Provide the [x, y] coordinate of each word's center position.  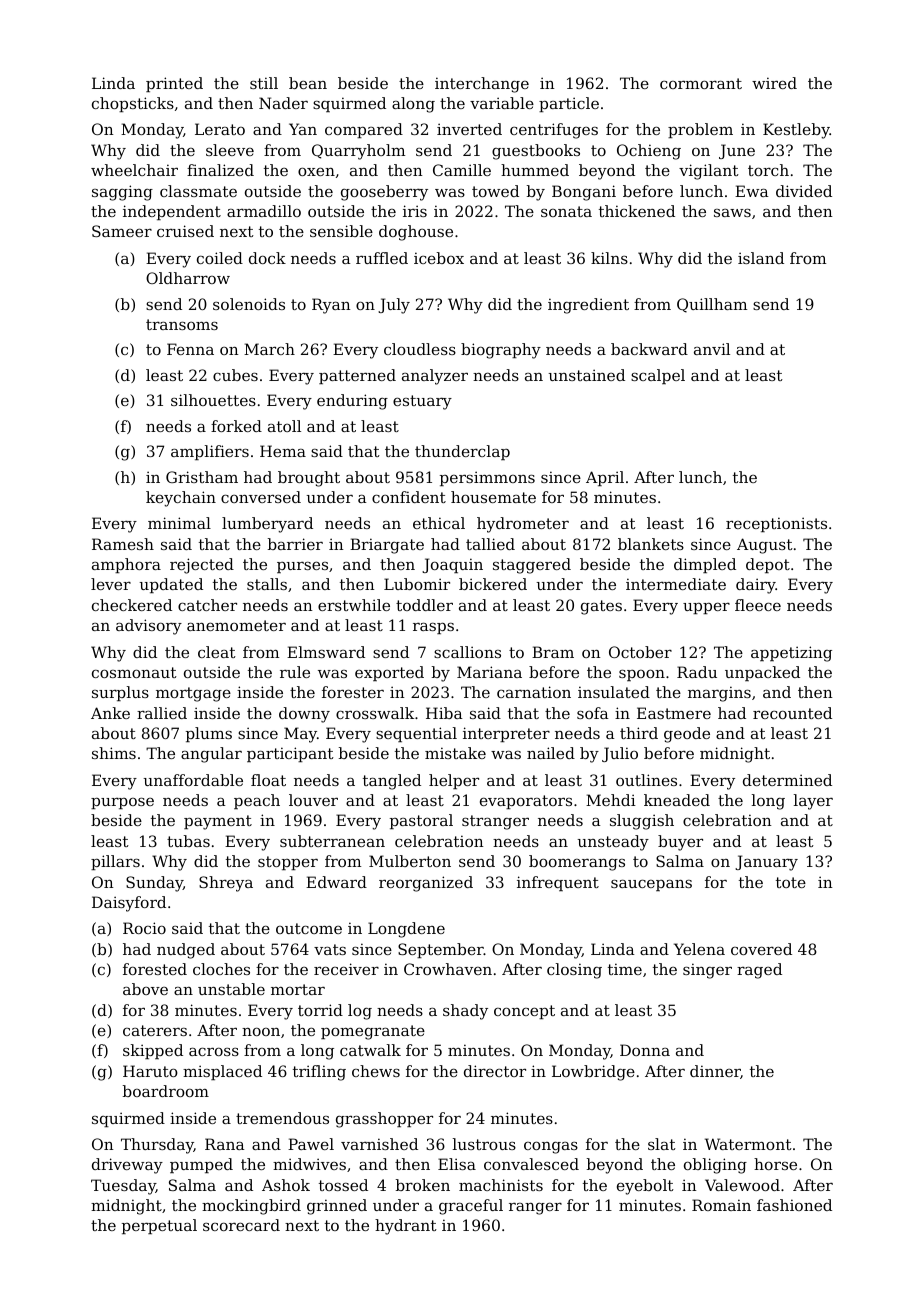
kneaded [677, 800]
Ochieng [649, 152]
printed [174, 84]
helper [454, 781]
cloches [221, 969]
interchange [482, 85]
